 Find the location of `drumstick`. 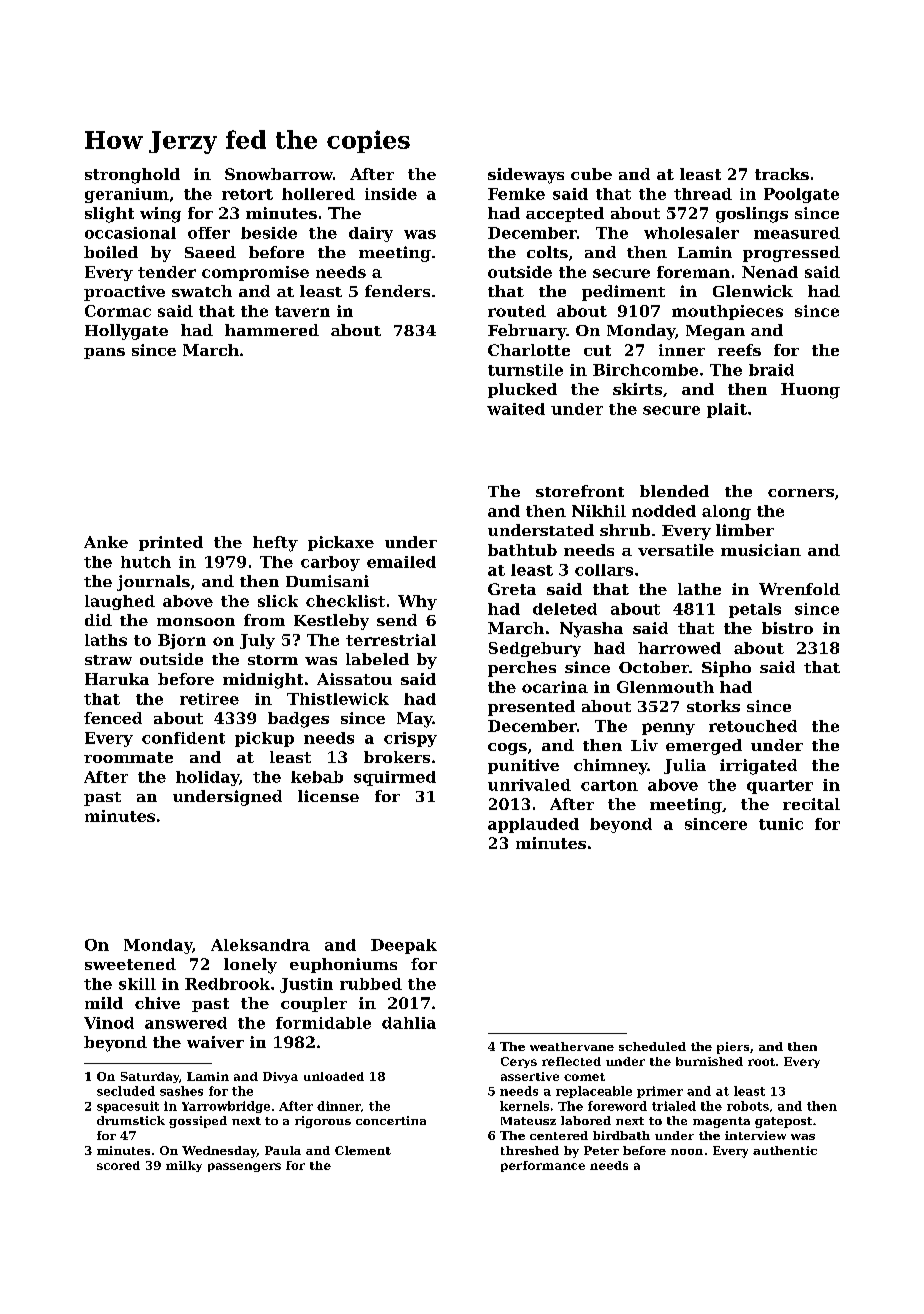

drumstick is located at coordinates (131, 1120).
